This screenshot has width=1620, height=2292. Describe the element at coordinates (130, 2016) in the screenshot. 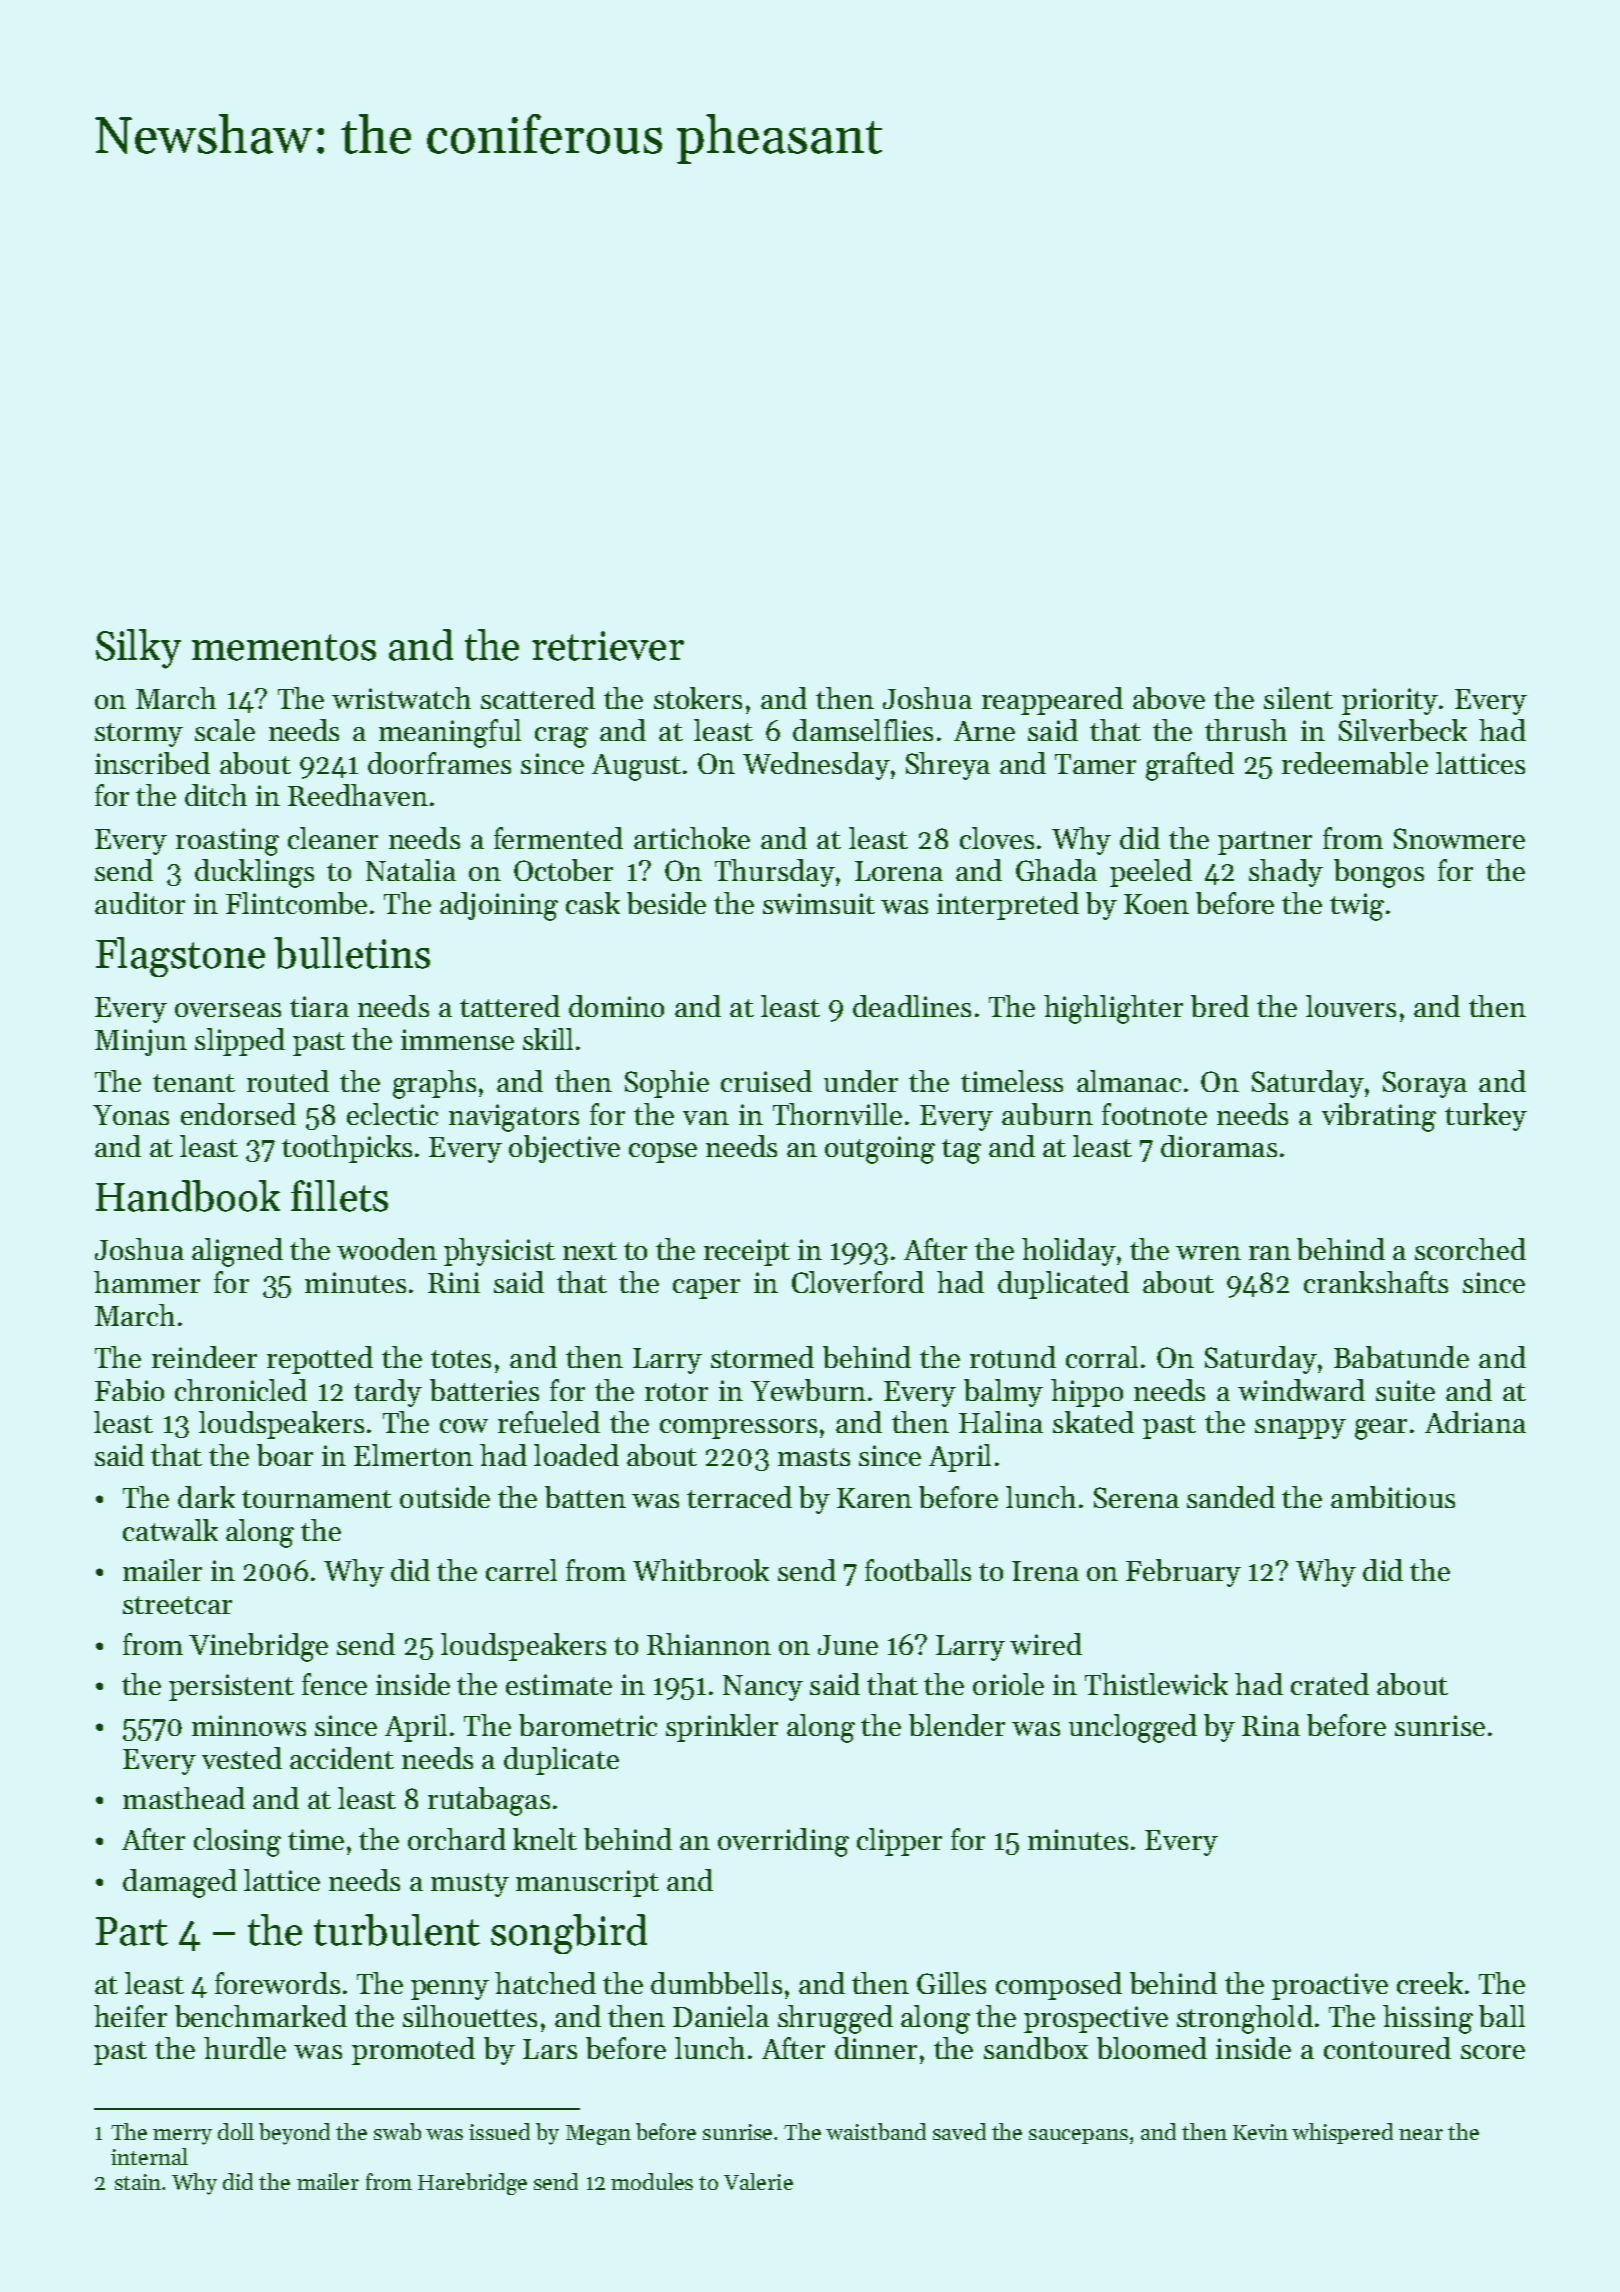

I see `heifer` at that location.
